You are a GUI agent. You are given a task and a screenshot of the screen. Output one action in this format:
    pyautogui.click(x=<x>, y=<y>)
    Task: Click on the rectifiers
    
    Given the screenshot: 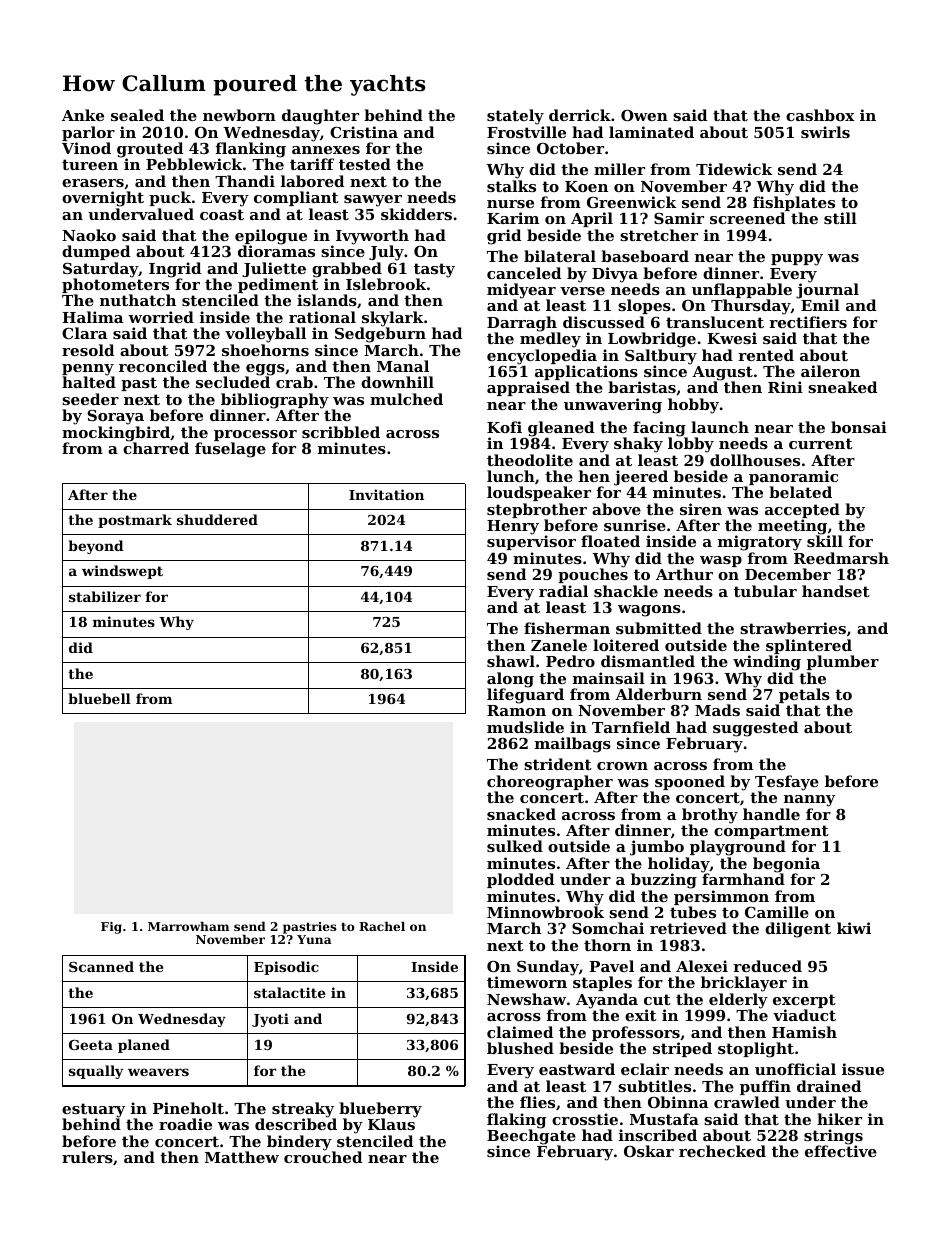 What is the action you would take?
    pyautogui.click(x=808, y=322)
